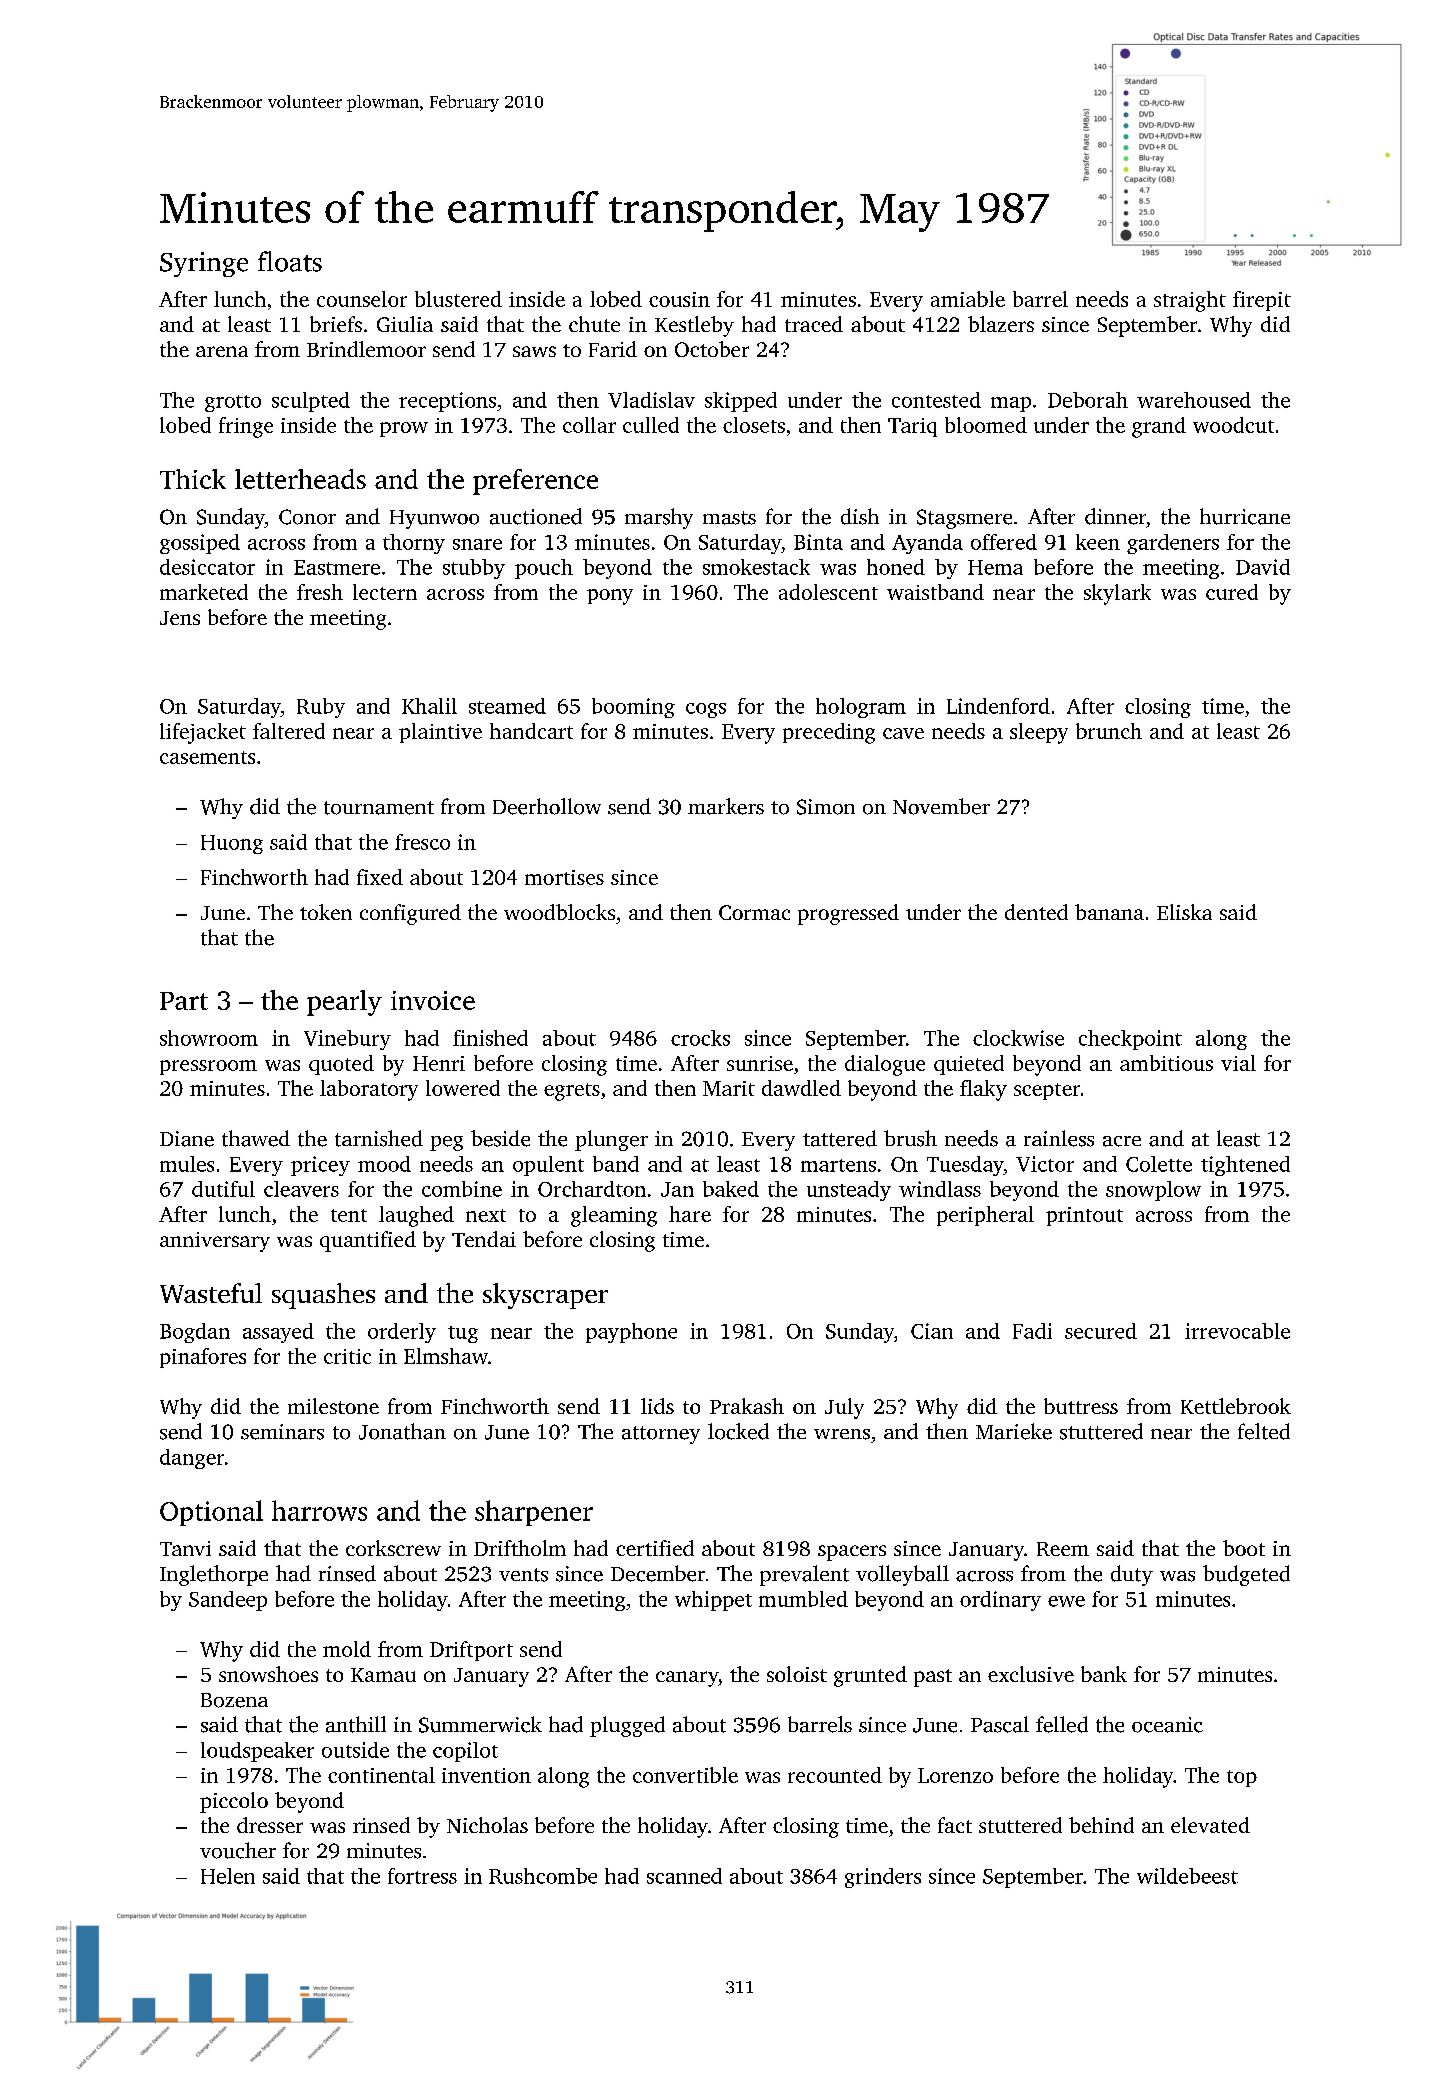 Image resolution: width=1450 pixels, height=2100 pixels. What do you see at coordinates (1264, 1431) in the screenshot?
I see `felted` at bounding box center [1264, 1431].
